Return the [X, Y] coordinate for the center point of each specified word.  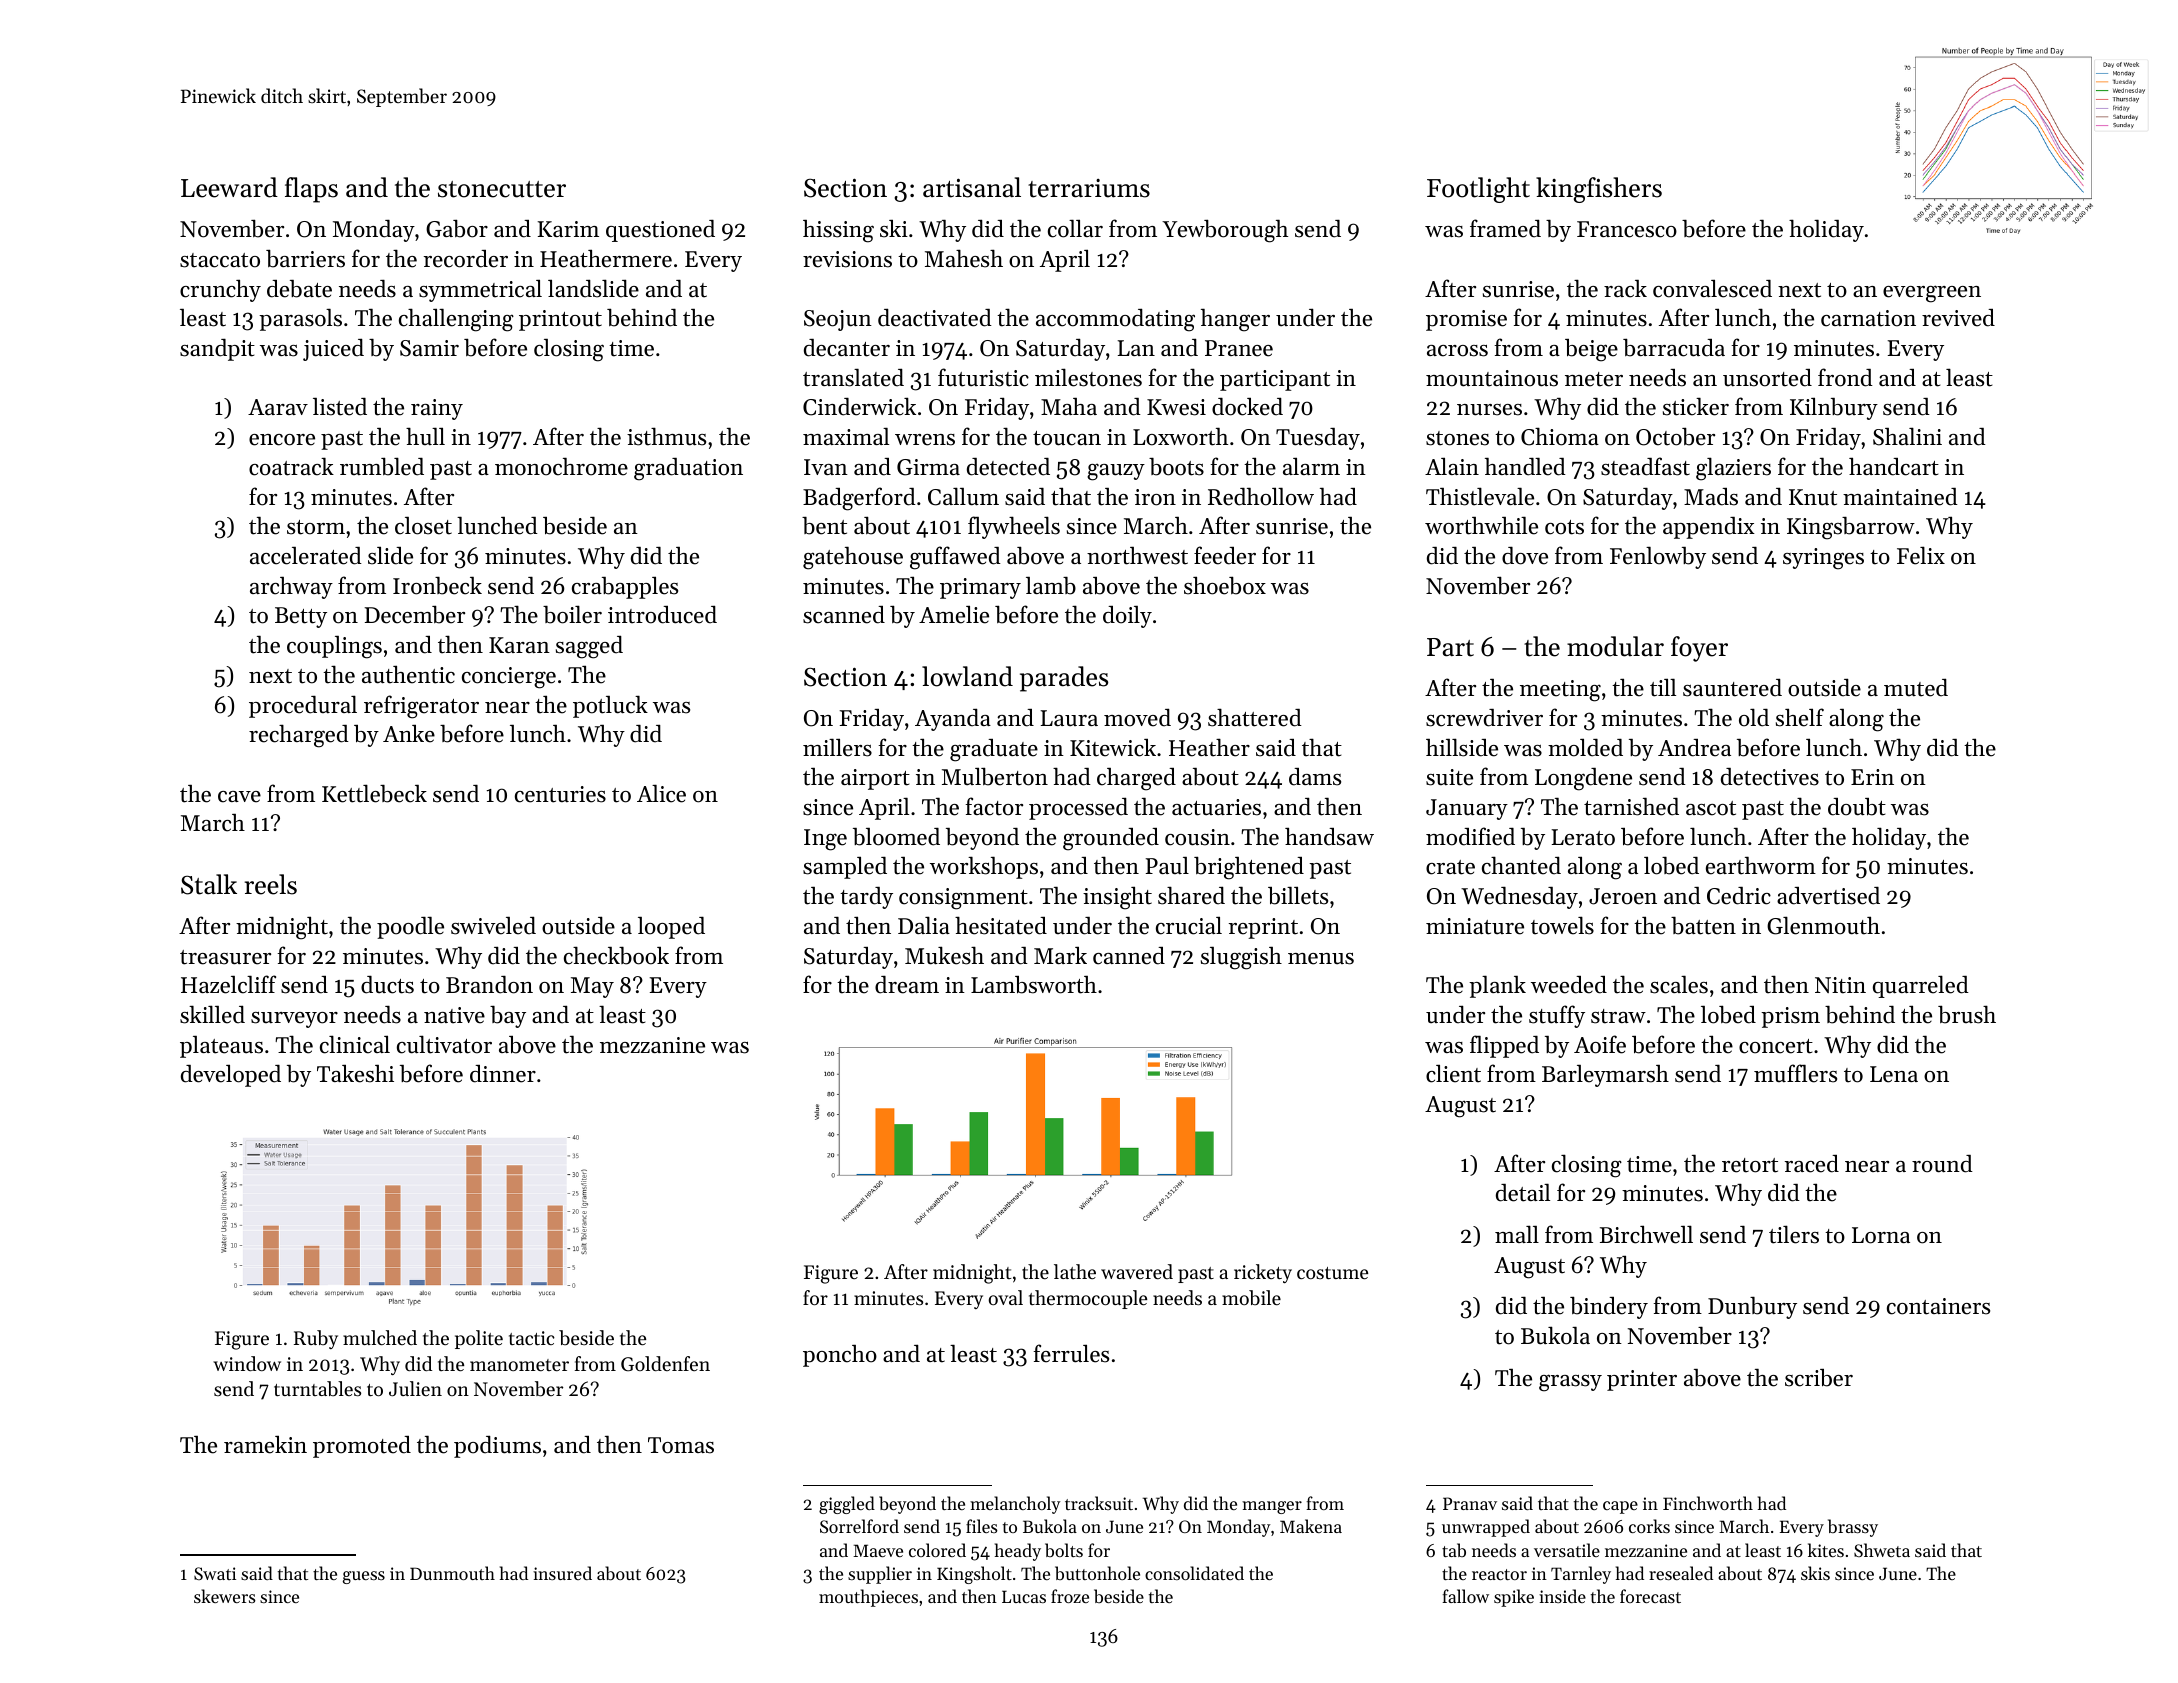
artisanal [972, 187]
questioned [660, 231]
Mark [1060, 955]
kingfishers [1599, 190]
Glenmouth [1823, 925]
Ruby [316, 1339]
